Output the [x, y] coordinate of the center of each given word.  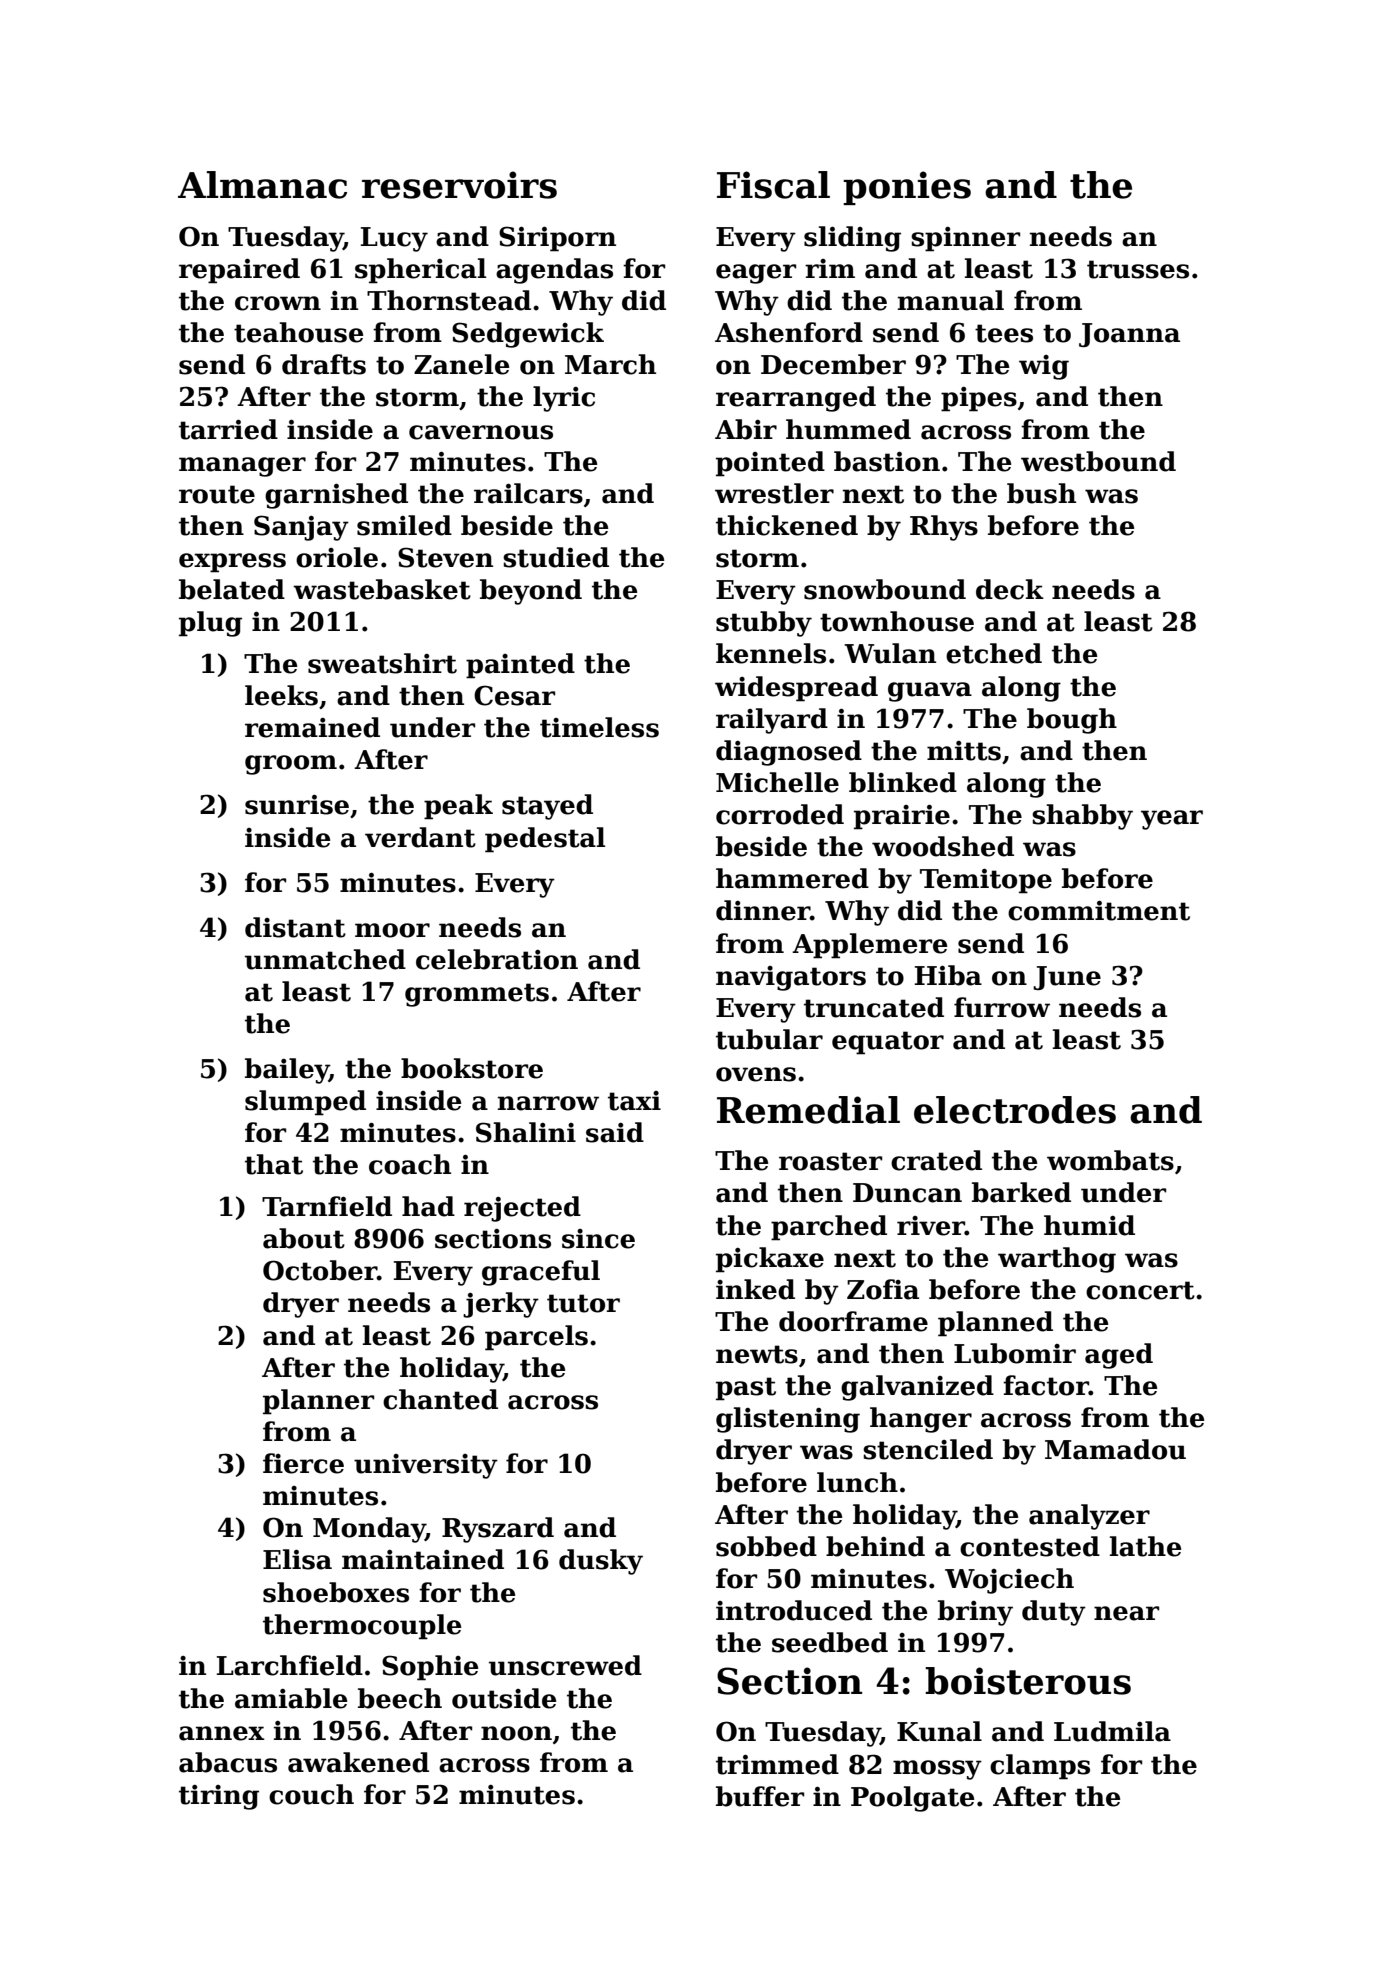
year [1172, 820]
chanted [440, 1399]
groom [291, 765]
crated [936, 1160]
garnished [336, 496]
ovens [756, 1074]
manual [951, 300]
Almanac [262, 185]
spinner [965, 239]
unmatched [325, 959]
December [833, 364]
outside [504, 1698]
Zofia [883, 1289]
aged [1119, 1356]
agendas [554, 271]
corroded [780, 814]
